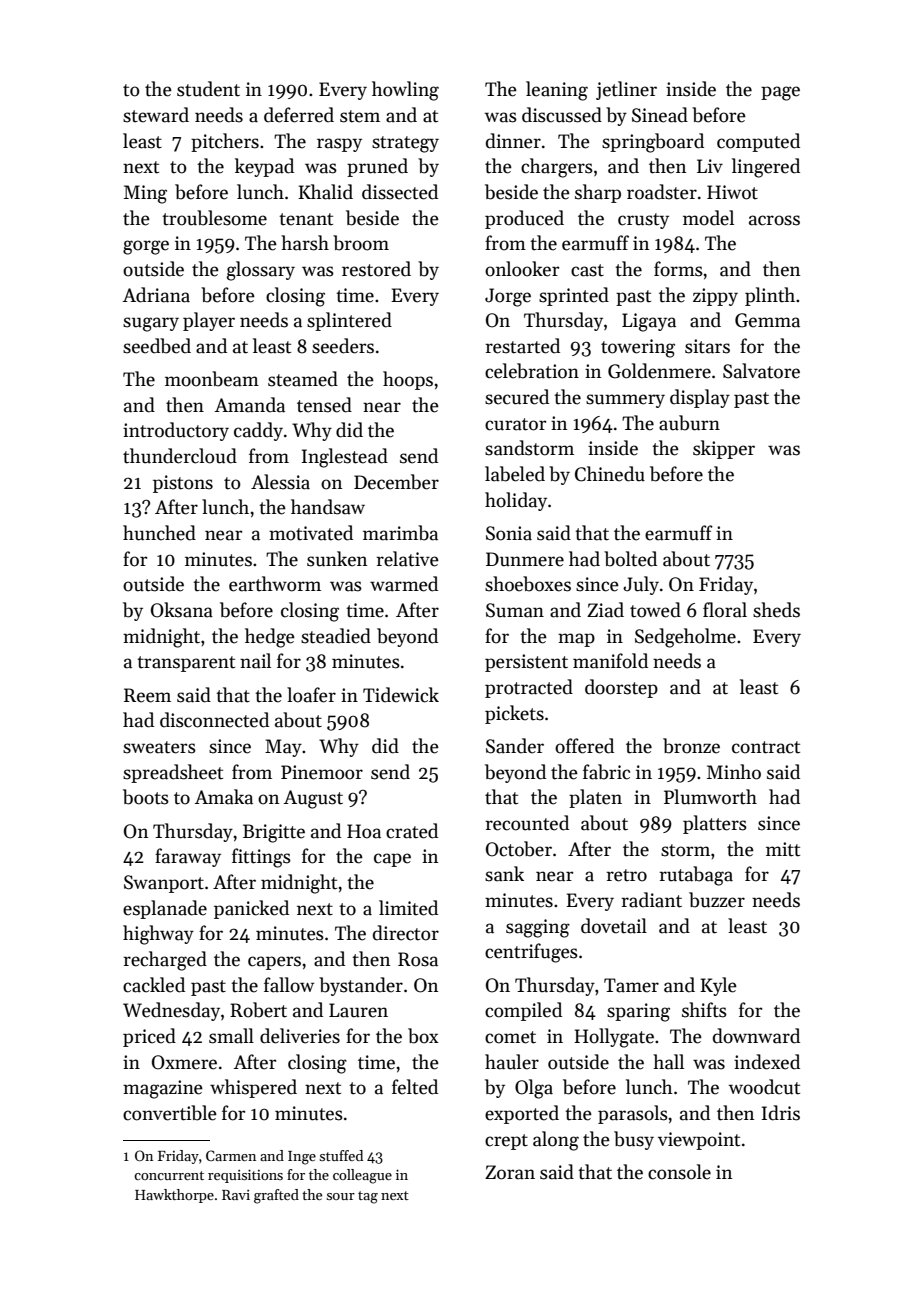 The height and width of the screenshot is (1314, 924). Describe the element at coordinates (276, 1196) in the screenshot. I see `grafted` at that location.
